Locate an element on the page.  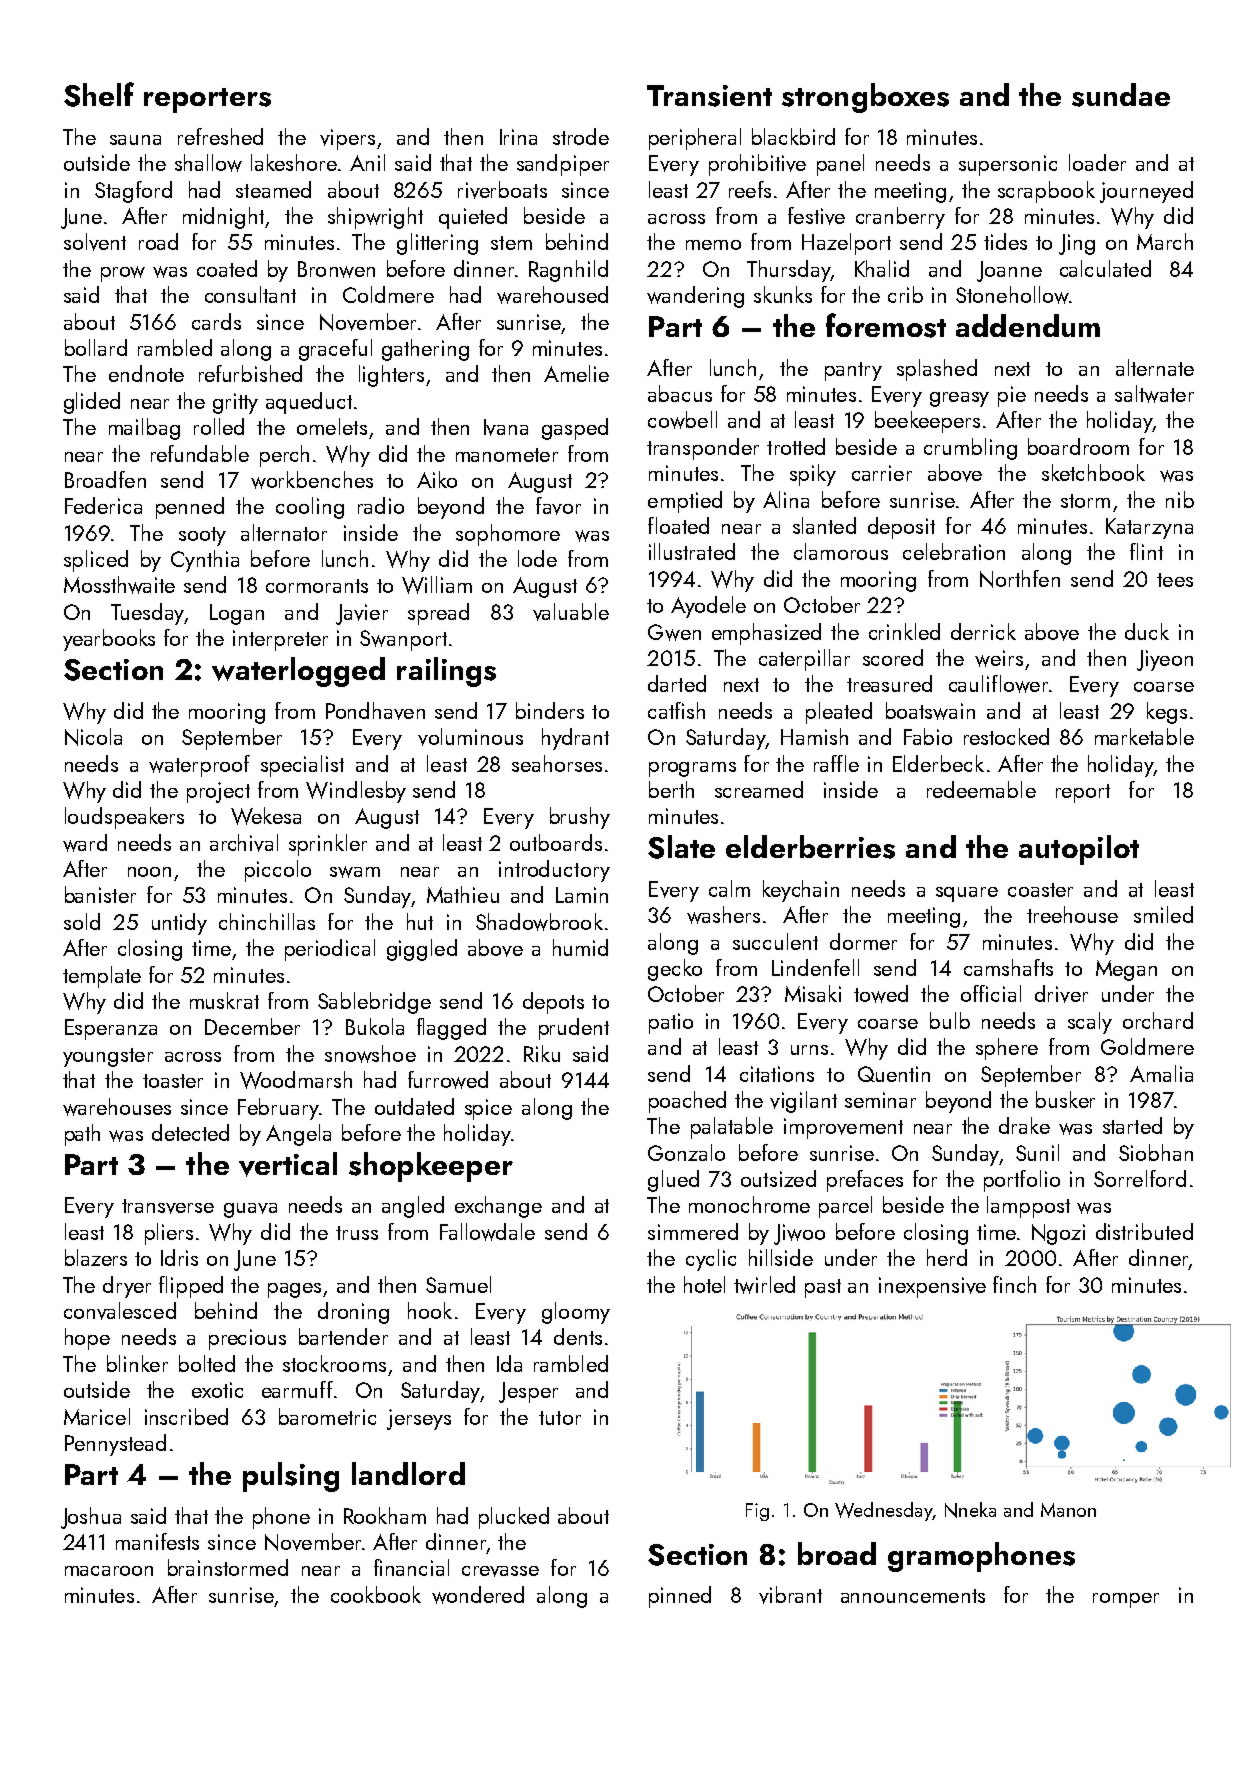
panel is located at coordinates (840, 165).
